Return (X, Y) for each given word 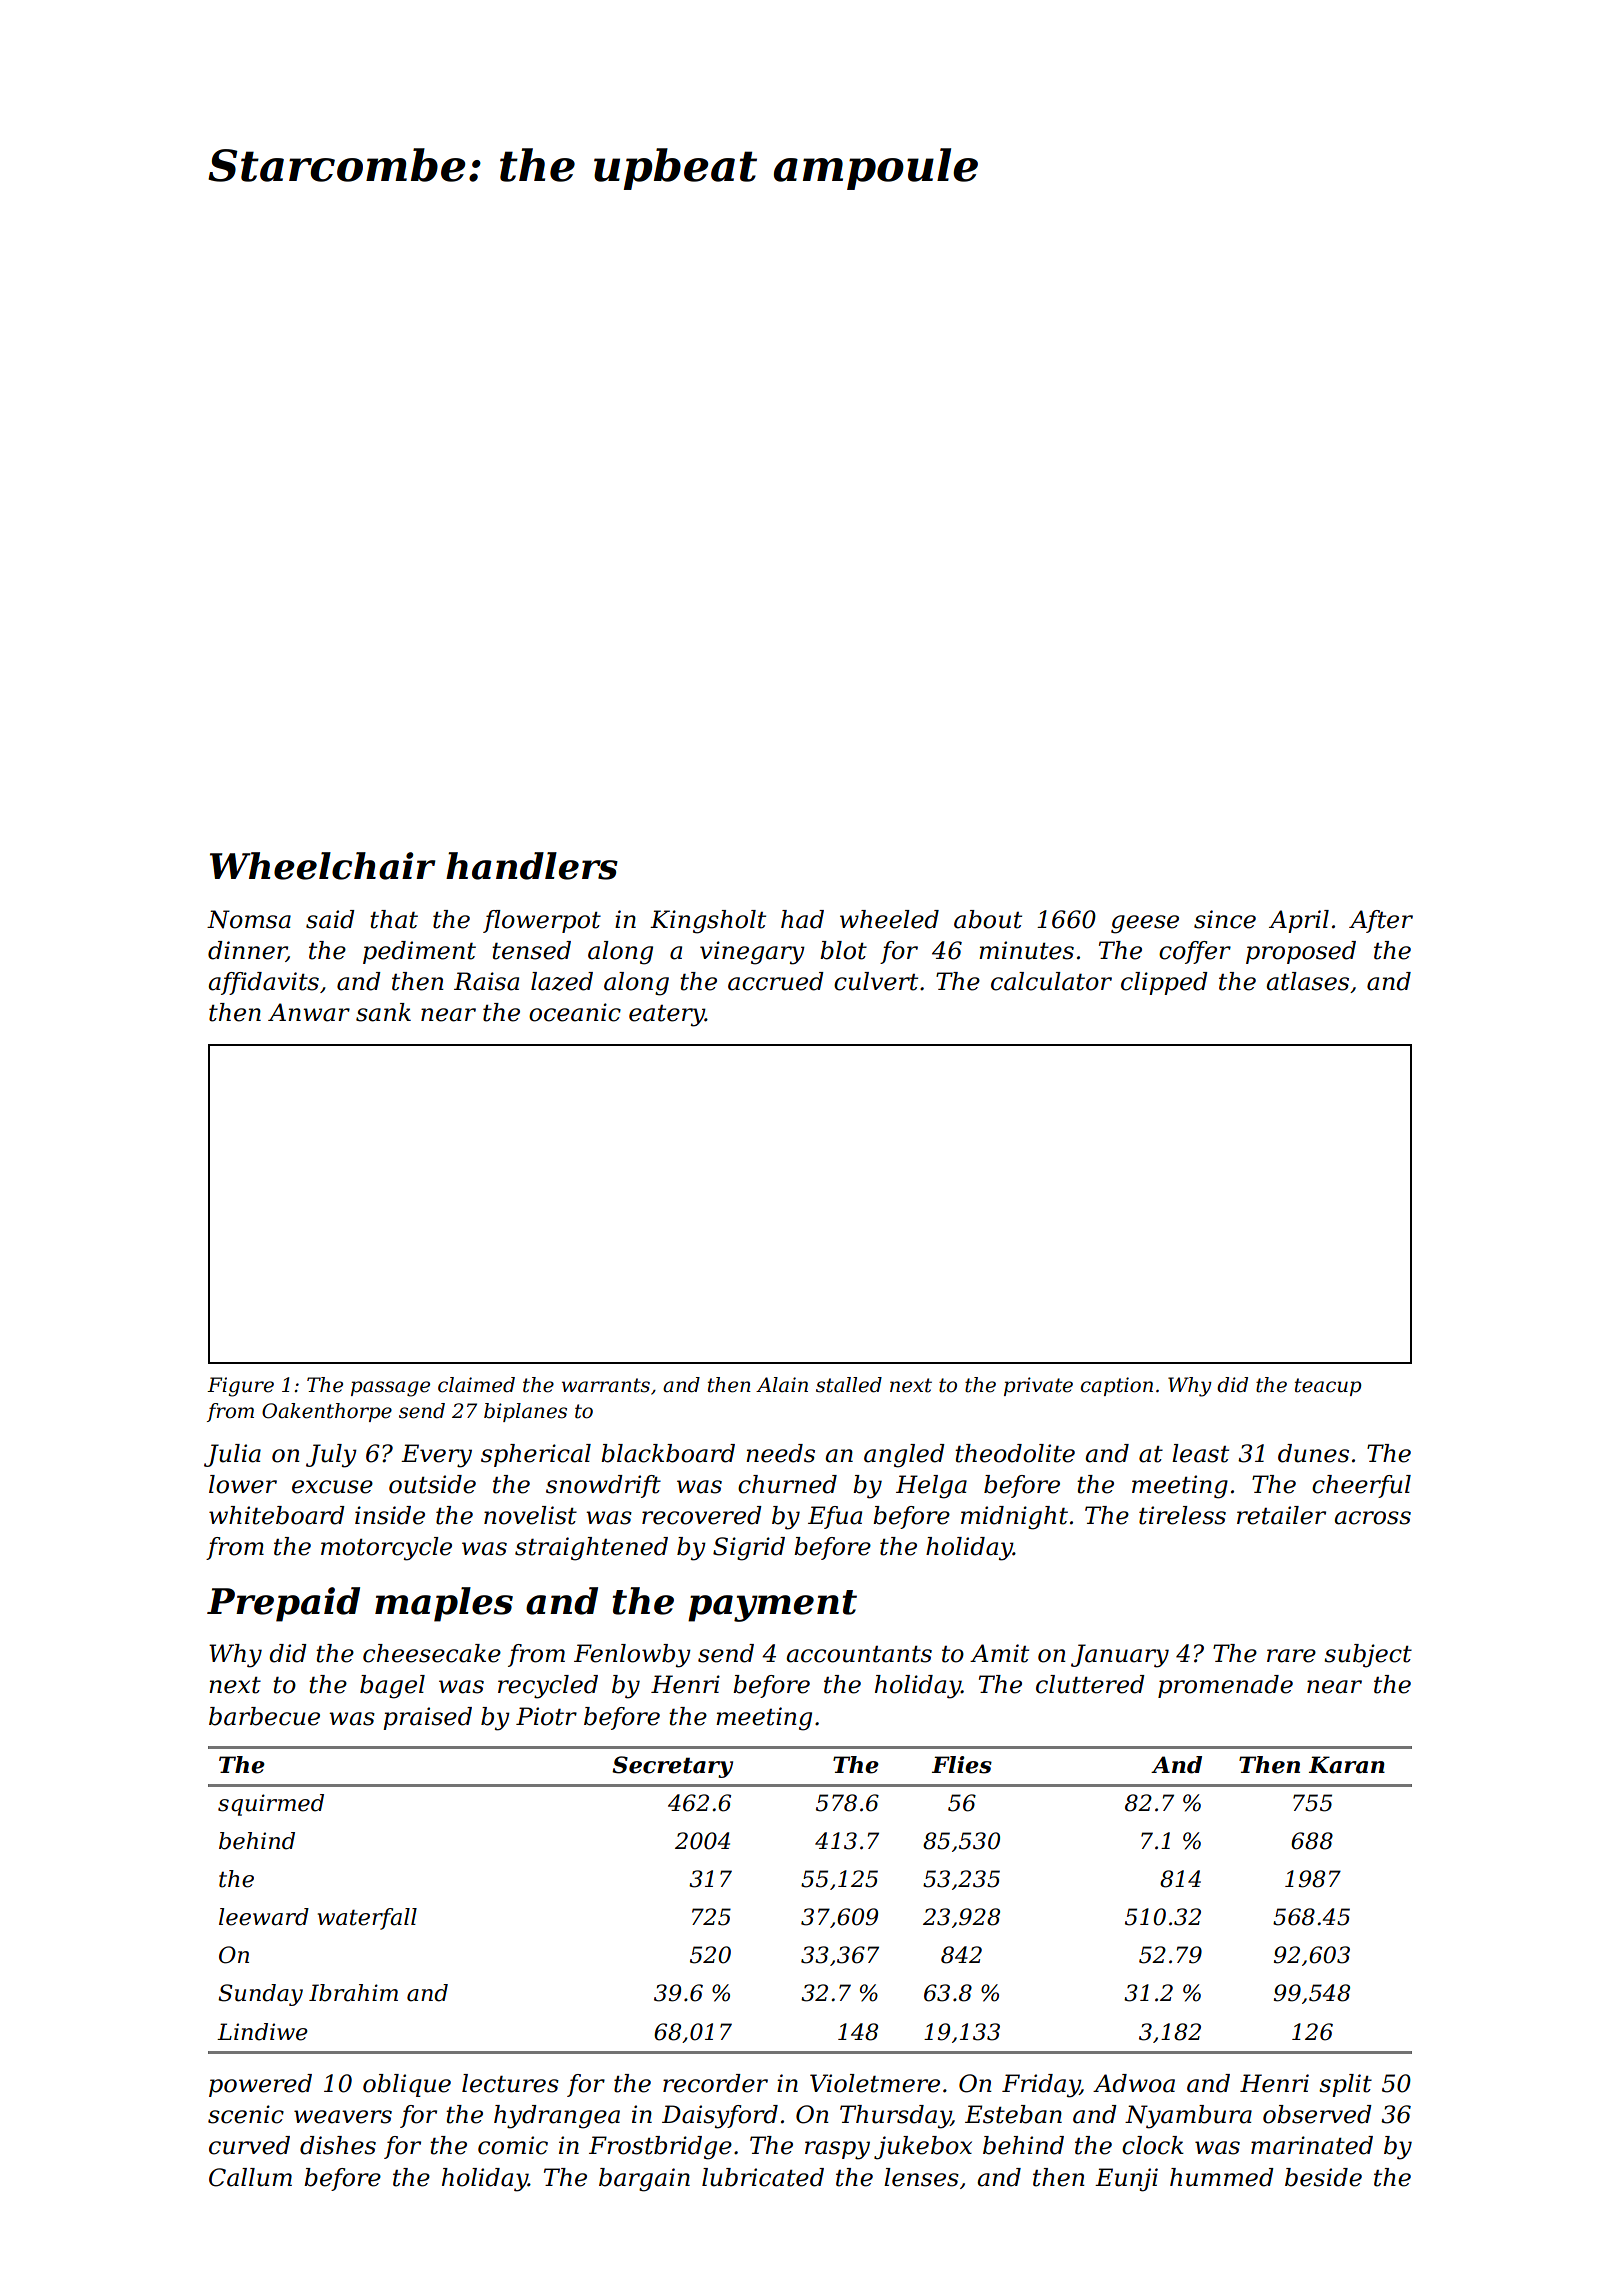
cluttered (1090, 1684)
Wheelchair (323, 866)
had (802, 919)
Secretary (672, 1767)
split (1345, 2085)
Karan (1347, 1765)
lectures (510, 2083)
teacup (1328, 1387)
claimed (476, 1385)
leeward (264, 1917)
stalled (849, 1385)
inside (390, 1515)
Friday (1041, 2086)
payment (772, 1606)
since (1225, 919)
